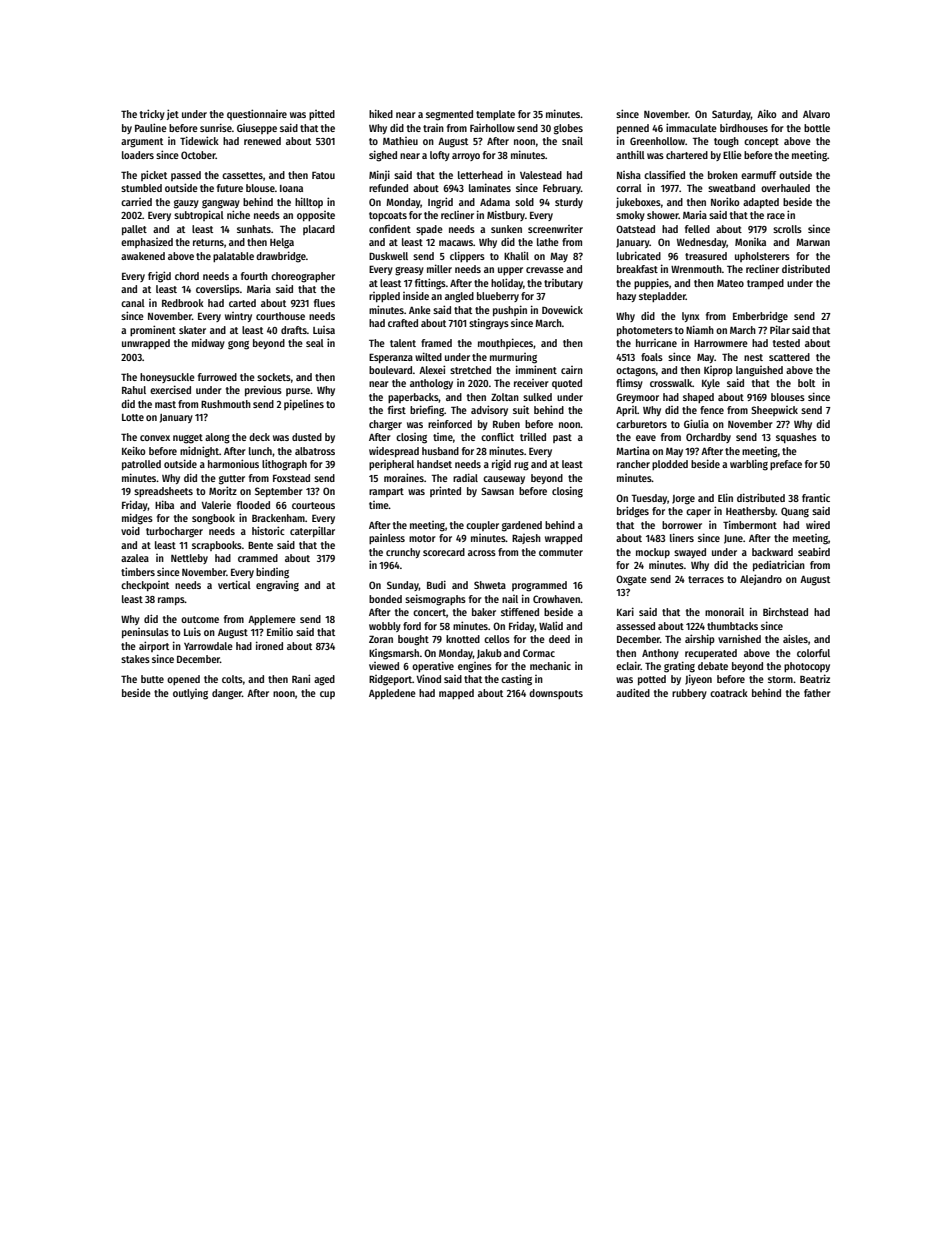 Image resolution: width=952 pixels, height=1233 pixels. I want to click on Aiko, so click(766, 113).
